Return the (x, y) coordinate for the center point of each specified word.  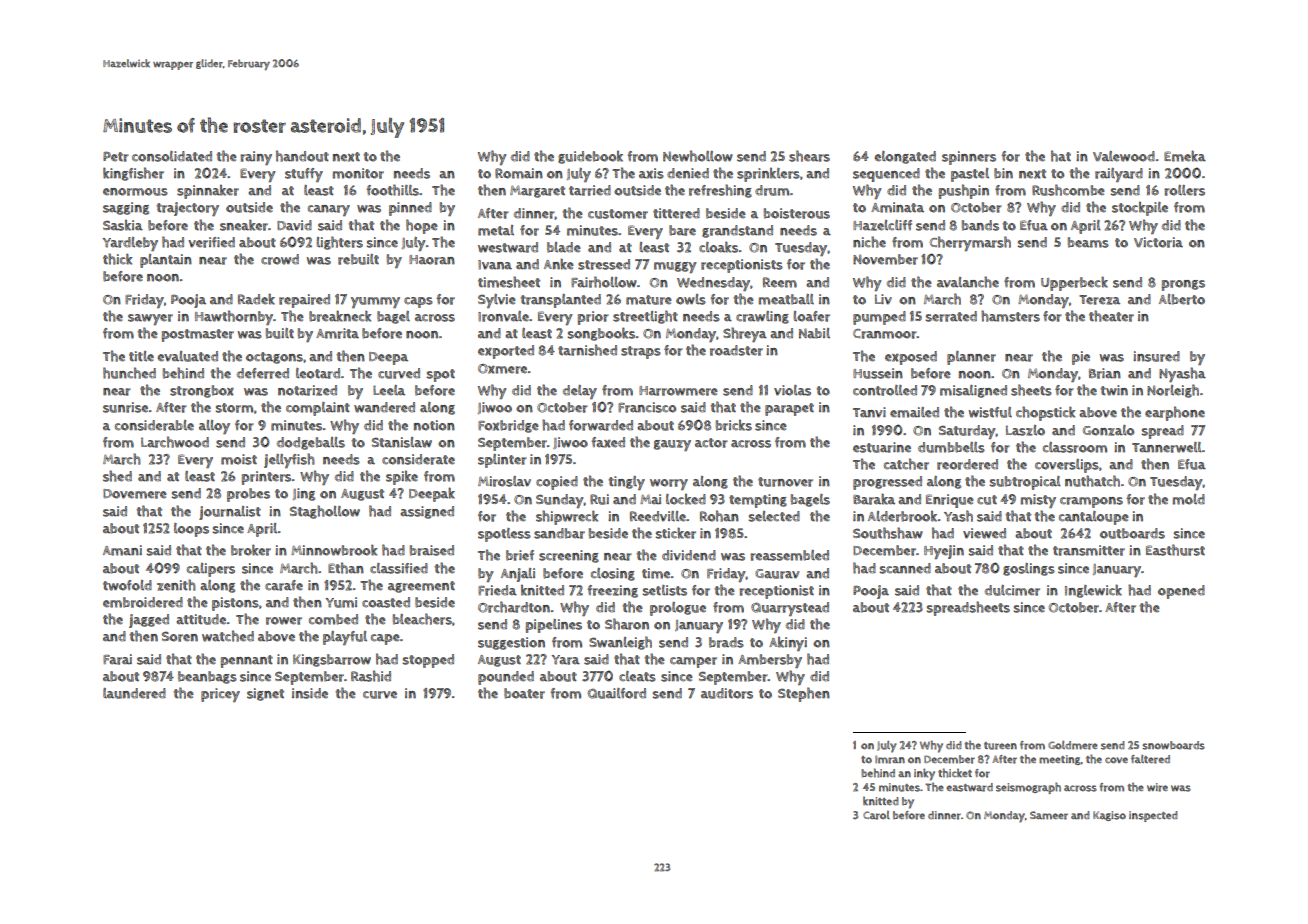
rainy (256, 158)
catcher (906, 464)
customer (618, 214)
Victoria (1158, 242)
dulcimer (1012, 590)
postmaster (198, 335)
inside (310, 693)
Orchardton (514, 607)
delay (580, 392)
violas (792, 390)
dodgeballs (311, 443)
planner (971, 358)
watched (228, 636)
